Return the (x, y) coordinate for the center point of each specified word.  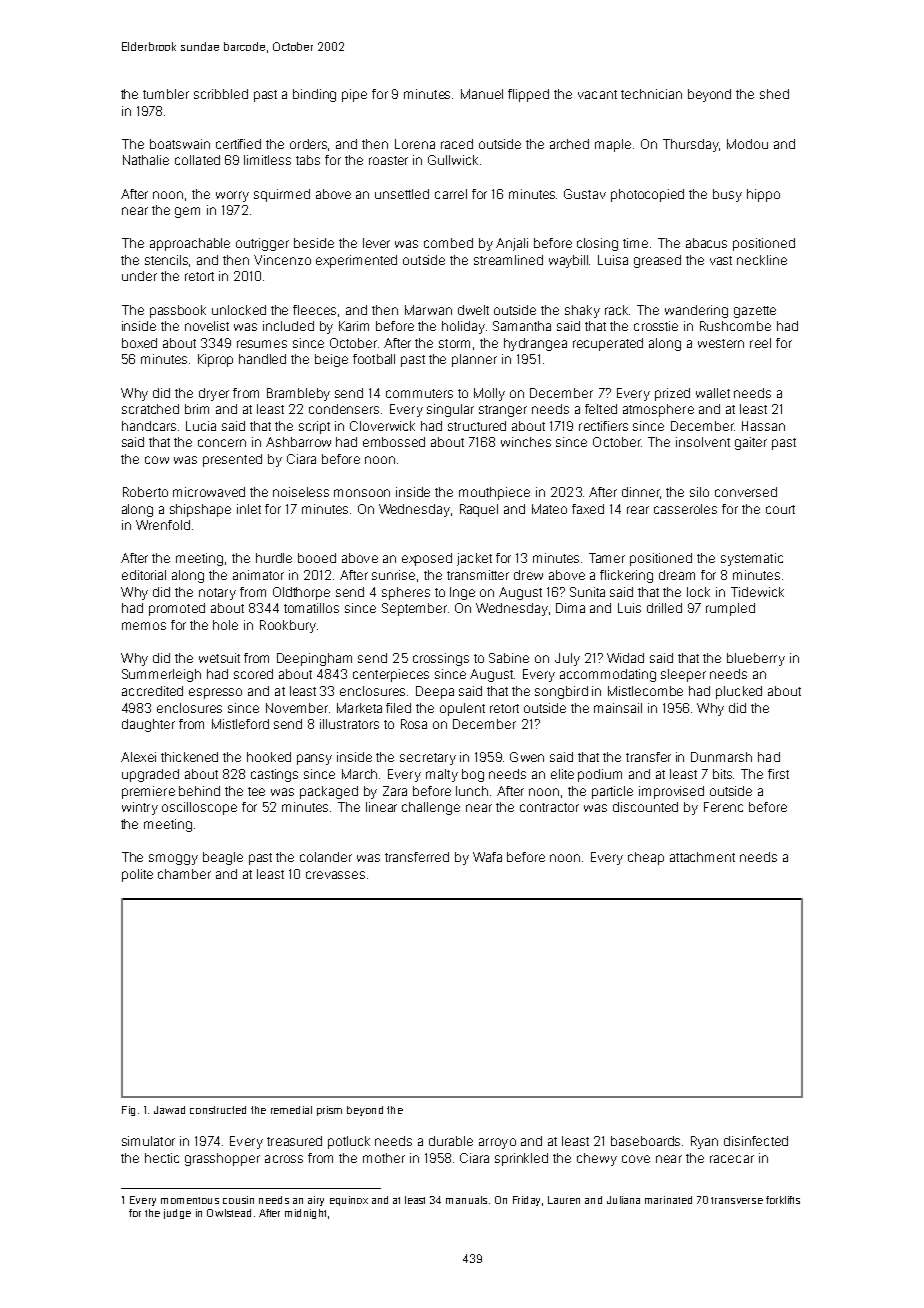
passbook (178, 311)
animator (258, 575)
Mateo (549, 509)
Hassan (763, 426)
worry (232, 196)
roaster (388, 160)
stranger (503, 411)
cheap (646, 858)
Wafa (487, 857)
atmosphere (658, 410)
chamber (184, 874)
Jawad (169, 1110)
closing (597, 244)
